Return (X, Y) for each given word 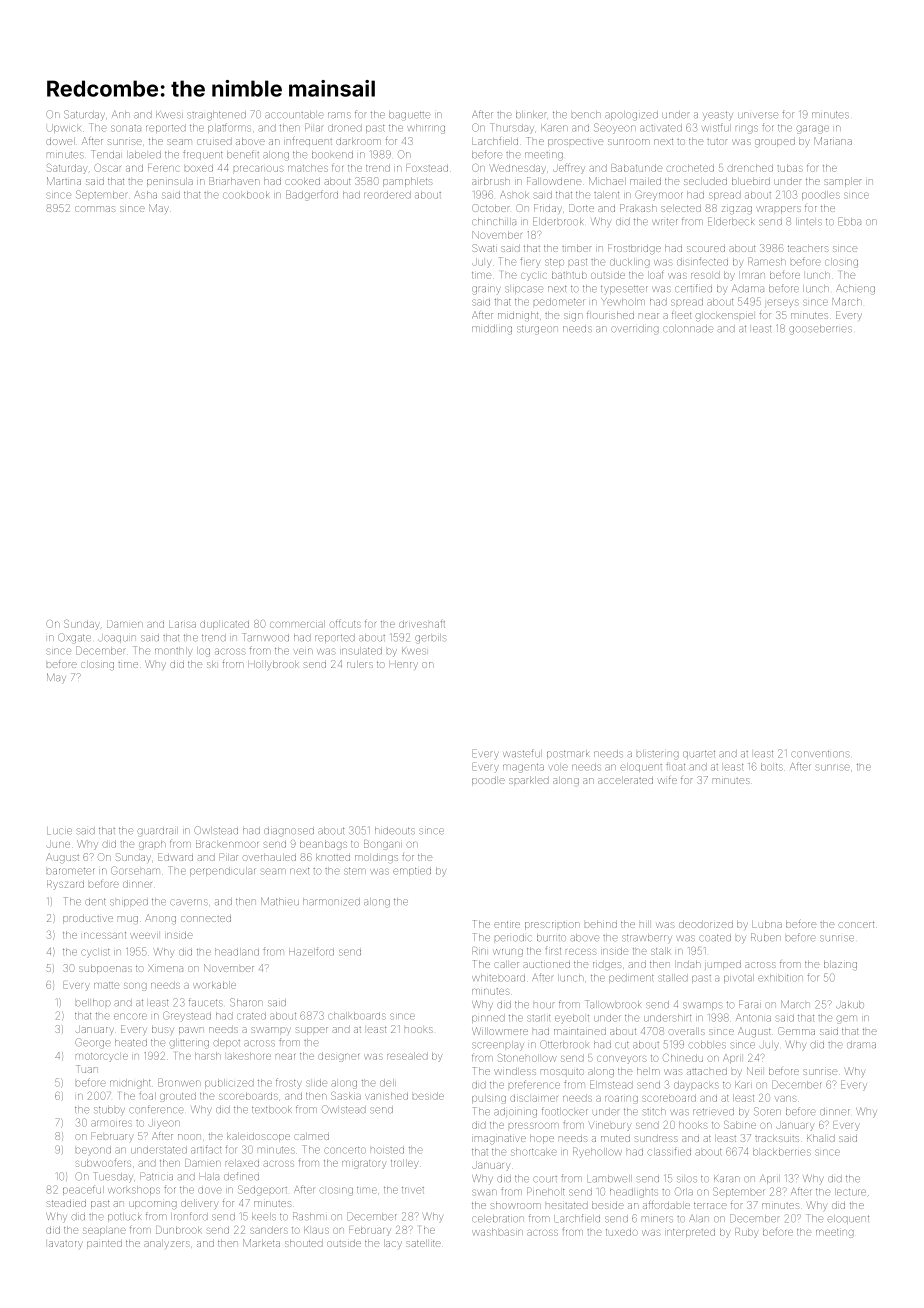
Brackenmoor (227, 844)
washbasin (497, 1232)
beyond (93, 1151)
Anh (121, 114)
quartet (699, 754)
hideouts (395, 830)
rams (339, 115)
